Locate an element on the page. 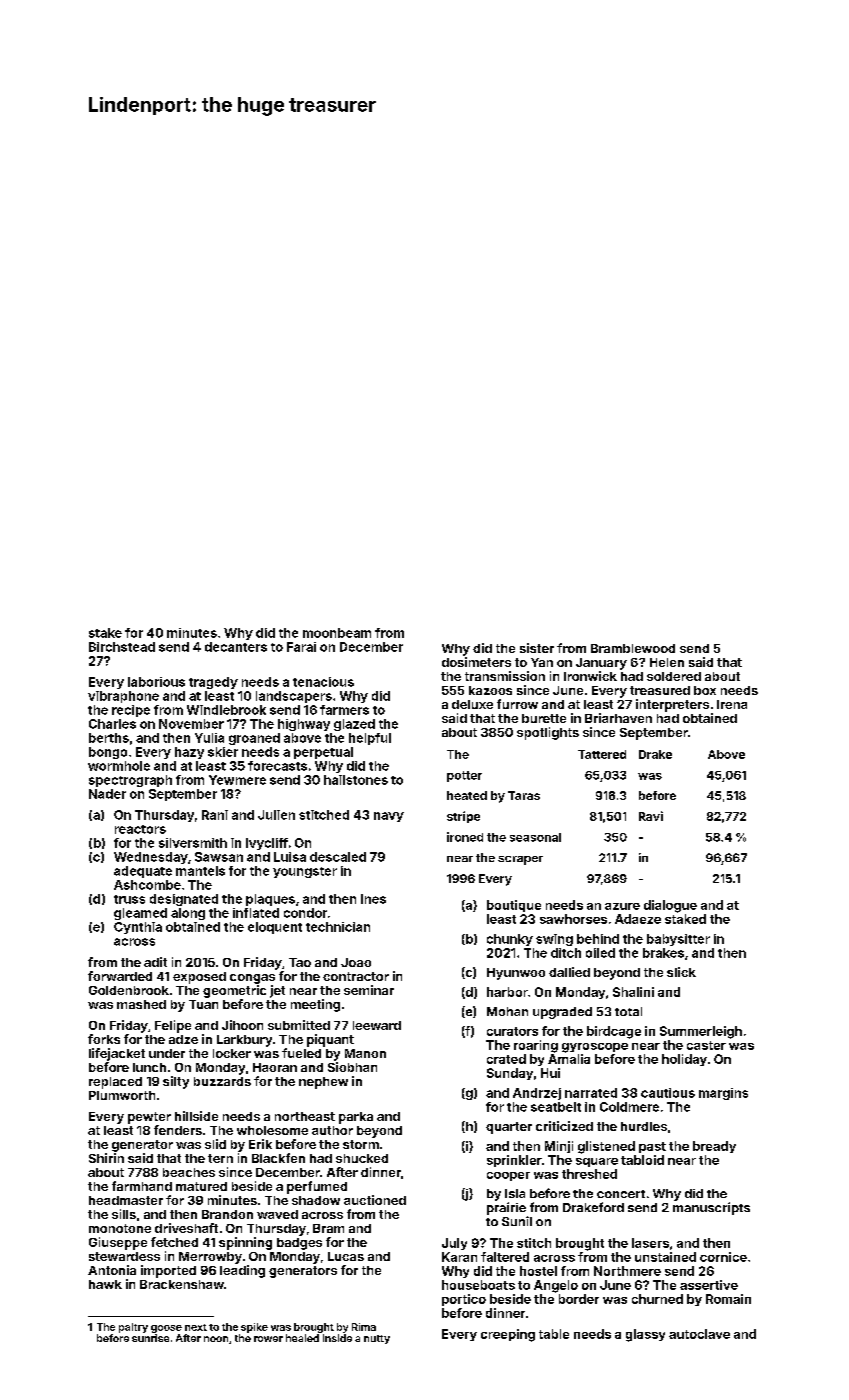 This page has height=1400, width=849. nutty is located at coordinates (377, 1339).
